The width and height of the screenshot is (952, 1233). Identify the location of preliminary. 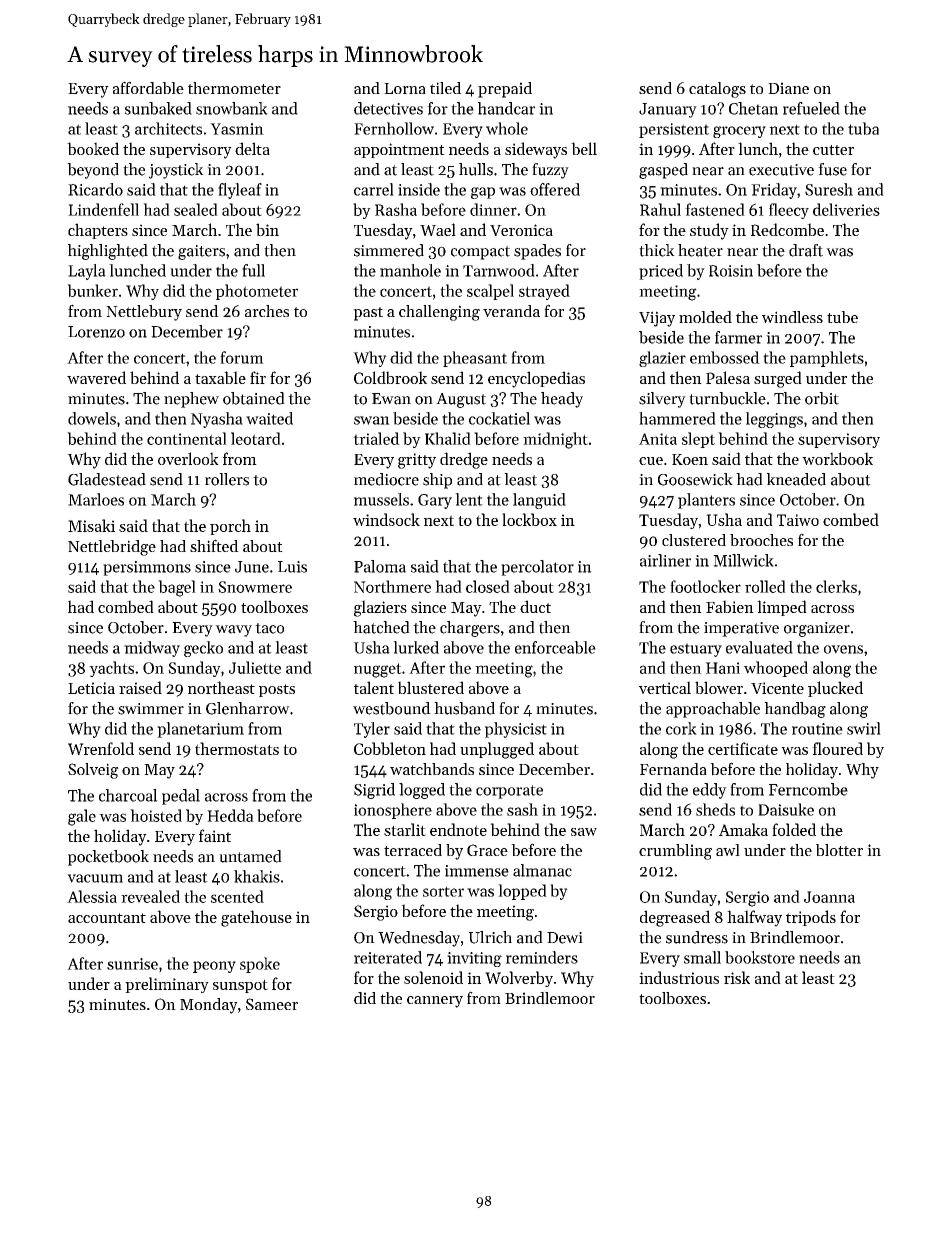
(167, 985).
